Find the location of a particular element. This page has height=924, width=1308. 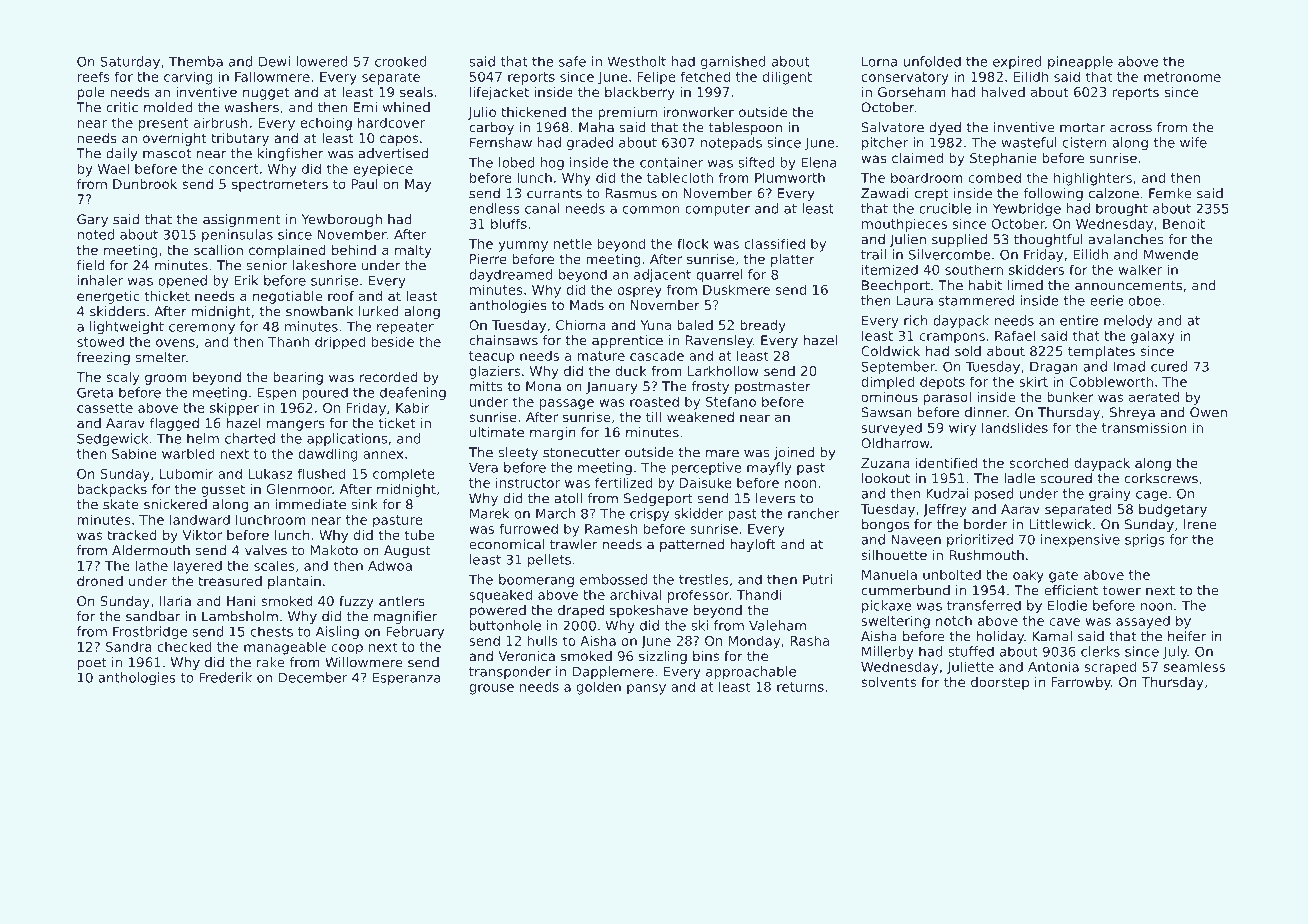

dripped is located at coordinates (340, 343).
